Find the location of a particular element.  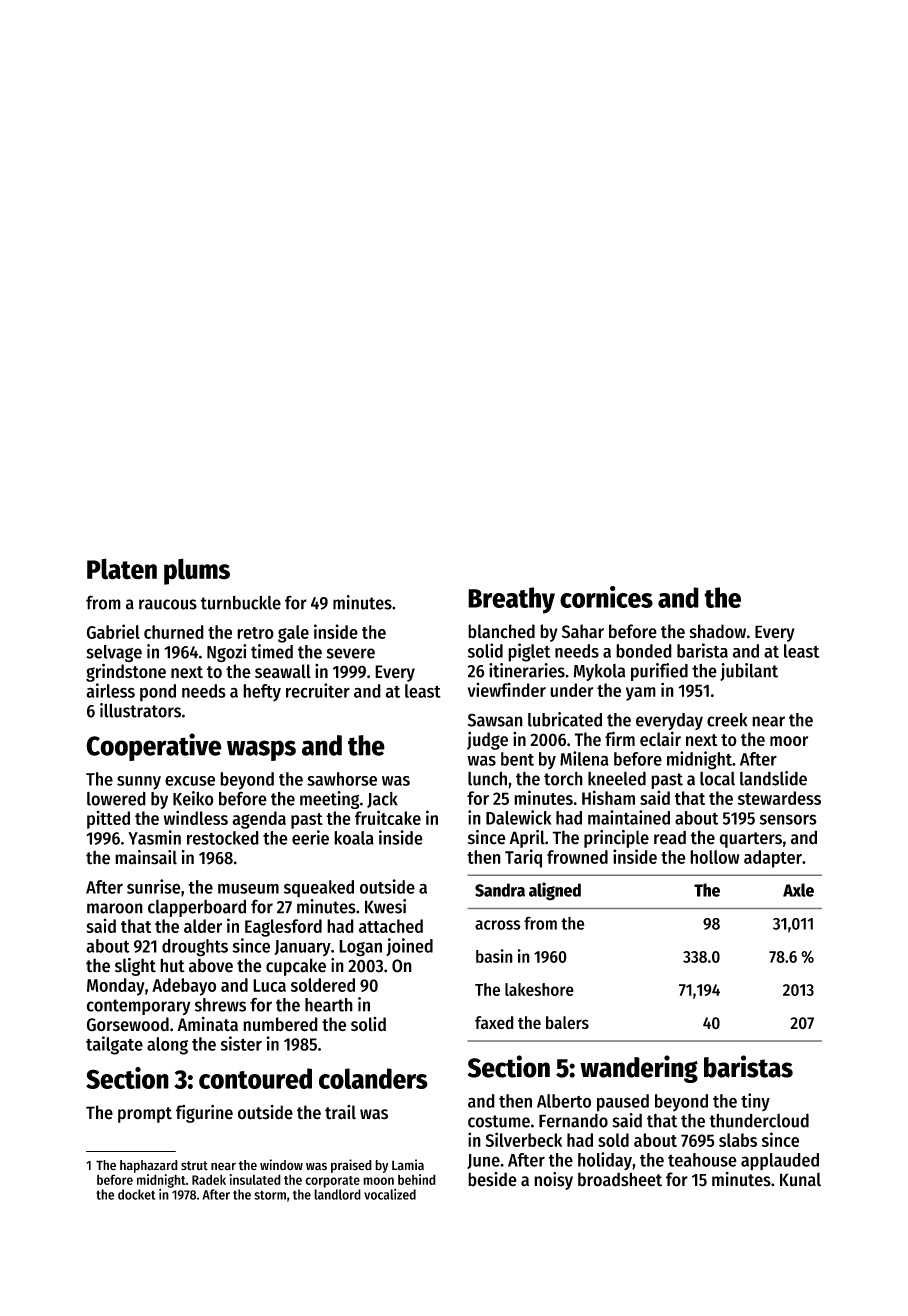

cornices is located at coordinates (606, 597).
